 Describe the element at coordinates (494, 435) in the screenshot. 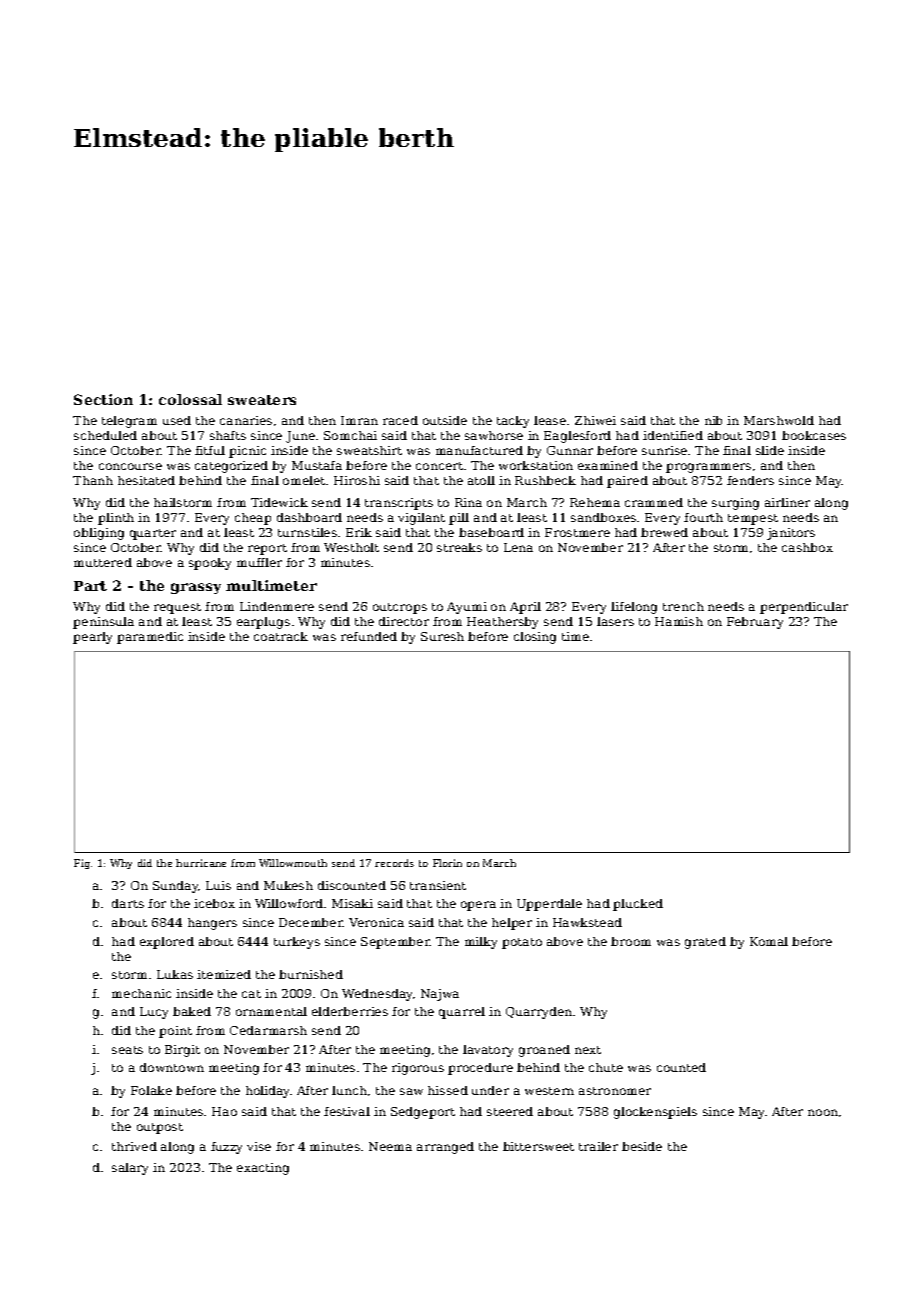

I see `sawhorse` at that location.
